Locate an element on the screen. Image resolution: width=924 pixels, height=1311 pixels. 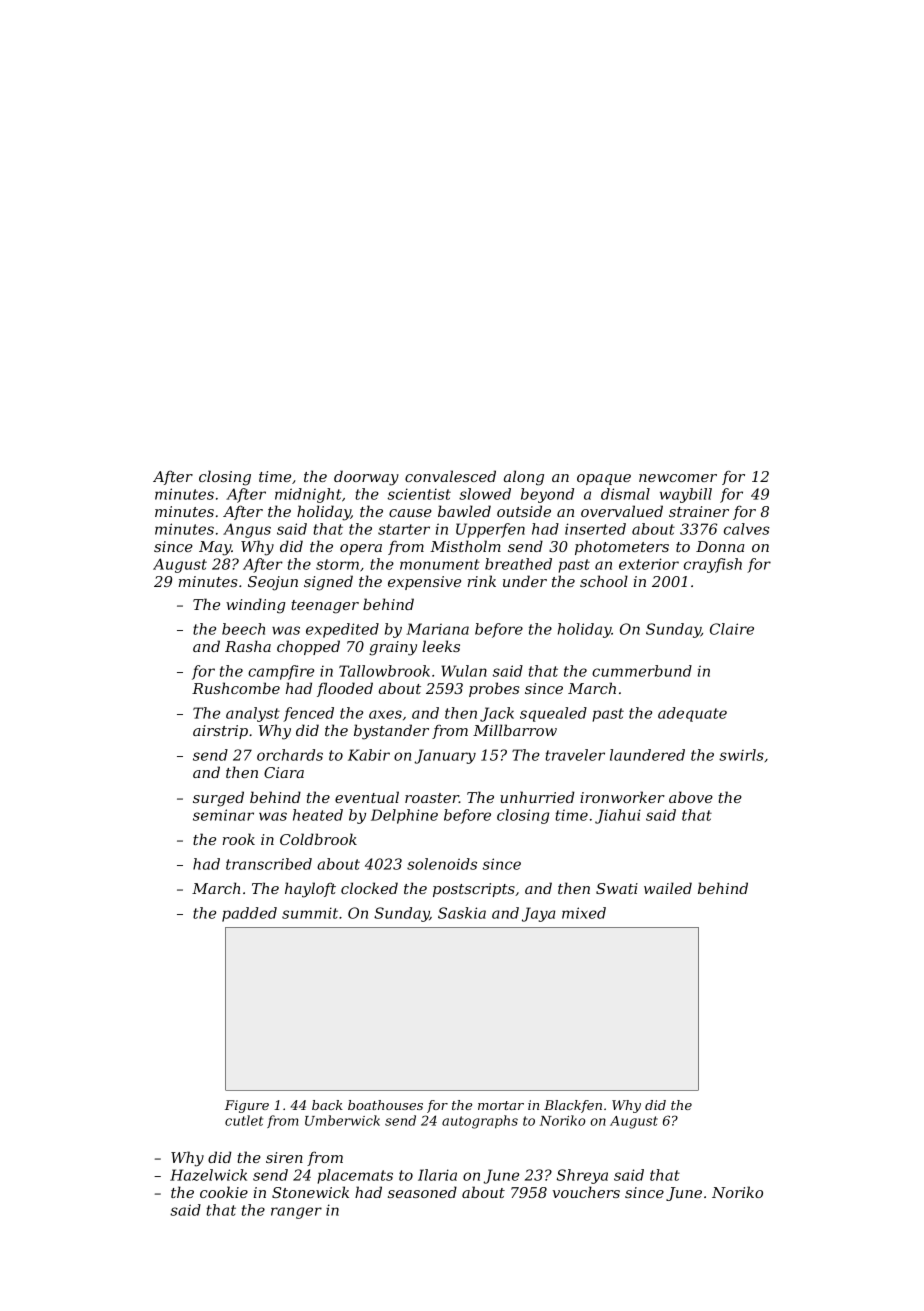
midnight is located at coordinates (308, 495).
